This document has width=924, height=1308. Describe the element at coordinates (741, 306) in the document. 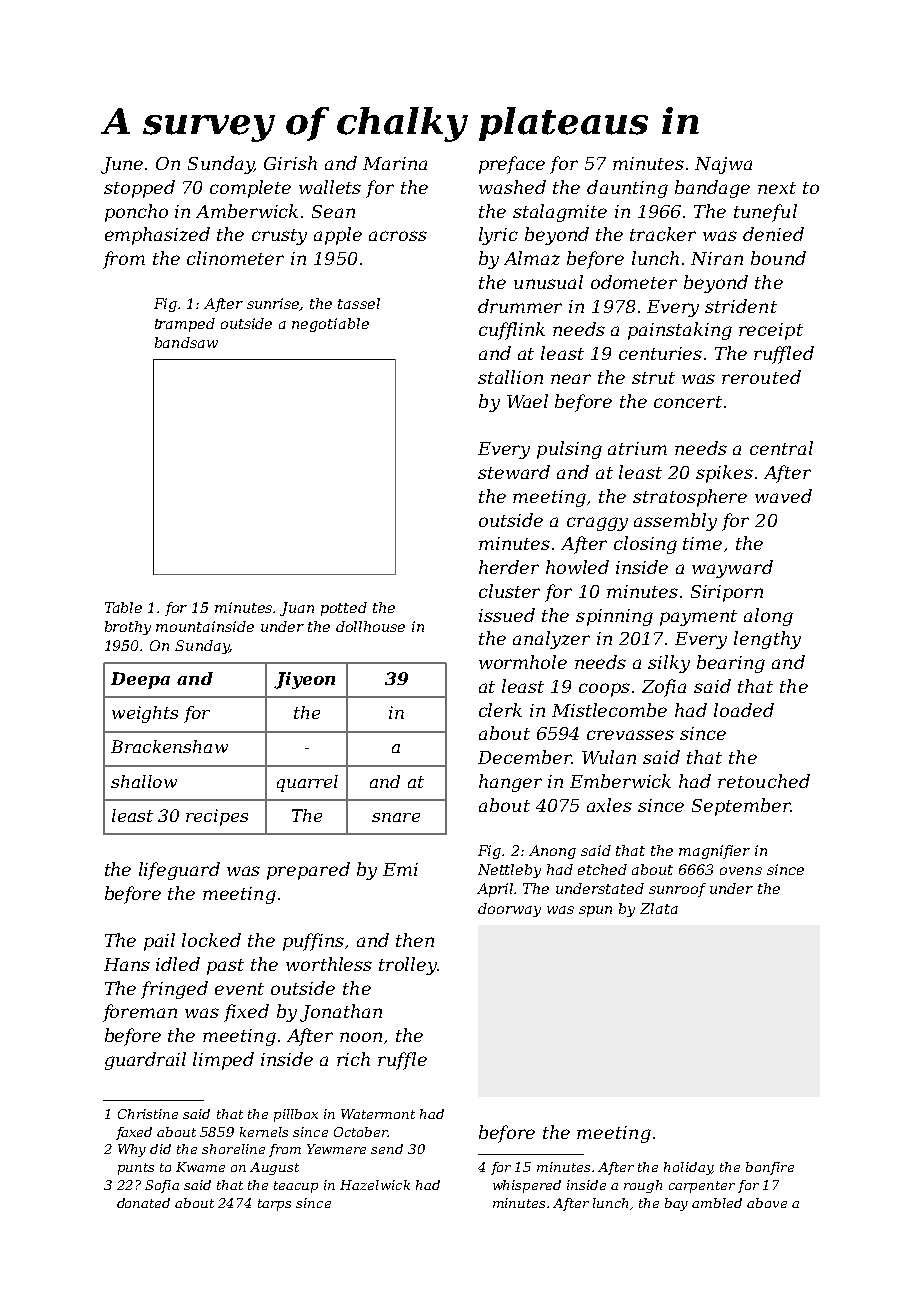

I see `strident` at that location.
